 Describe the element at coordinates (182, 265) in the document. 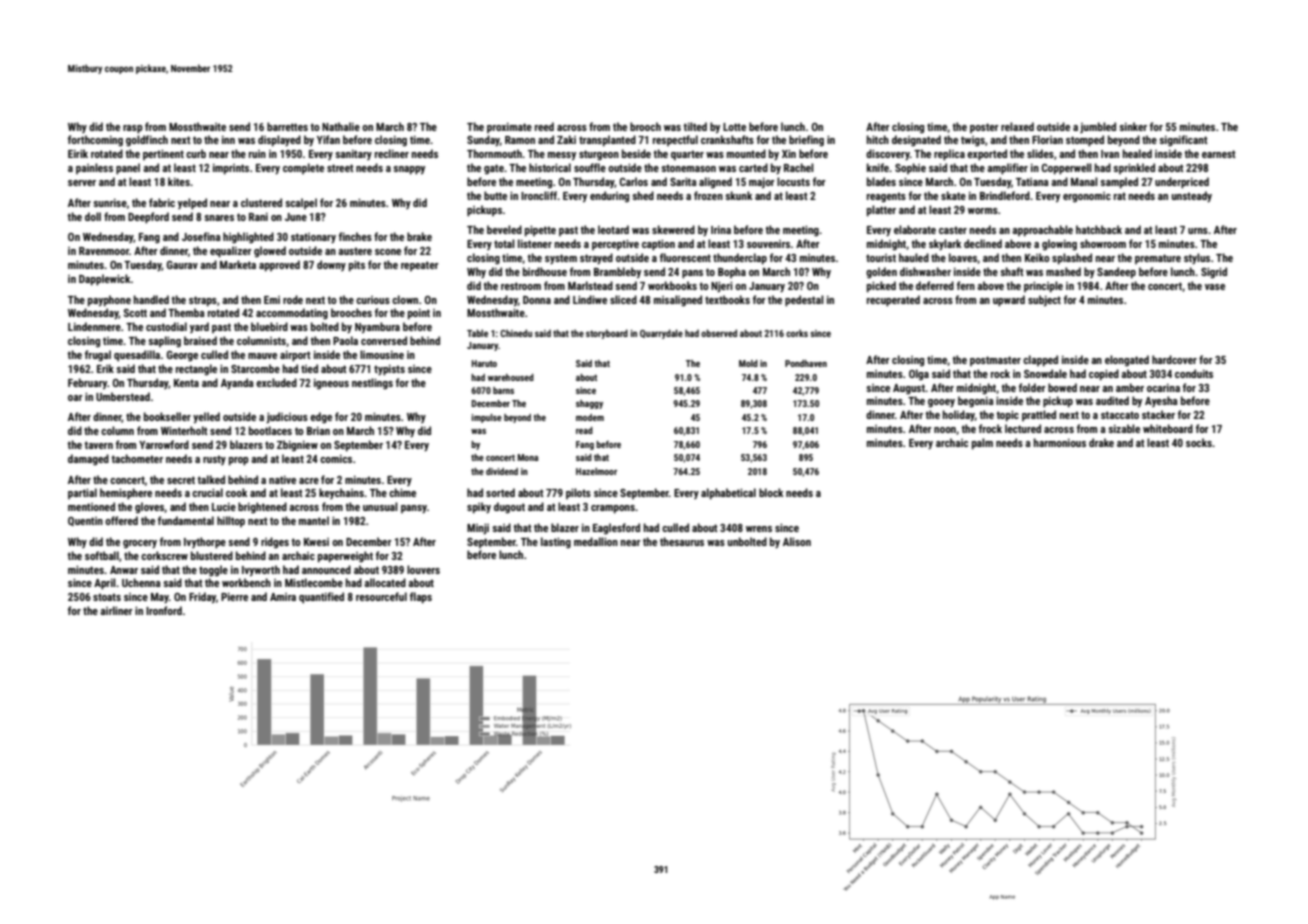

I see `Gaurav` at that location.
